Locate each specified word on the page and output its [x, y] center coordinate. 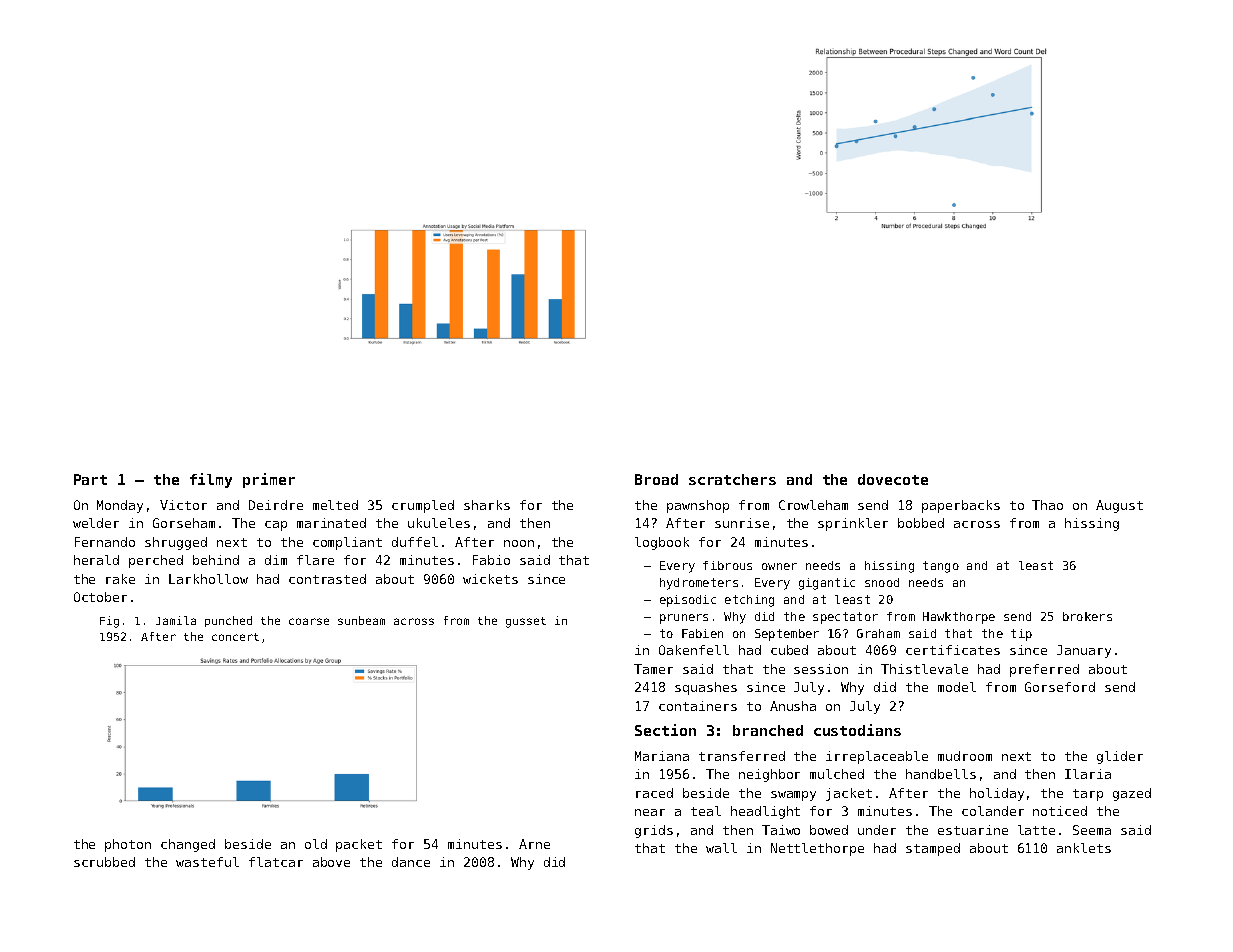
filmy [211, 480]
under [877, 830]
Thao [1047, 505]
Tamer [653, 669]
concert [235, 637]
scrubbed [104, 862]
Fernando [105, 542]
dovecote [893, 479]
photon [128, 845]
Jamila [176, 620]
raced [654, 793]
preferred [1044, 670]
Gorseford [1060, 687]
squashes [706, 688]
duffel [415, 542]
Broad [656, 479]
